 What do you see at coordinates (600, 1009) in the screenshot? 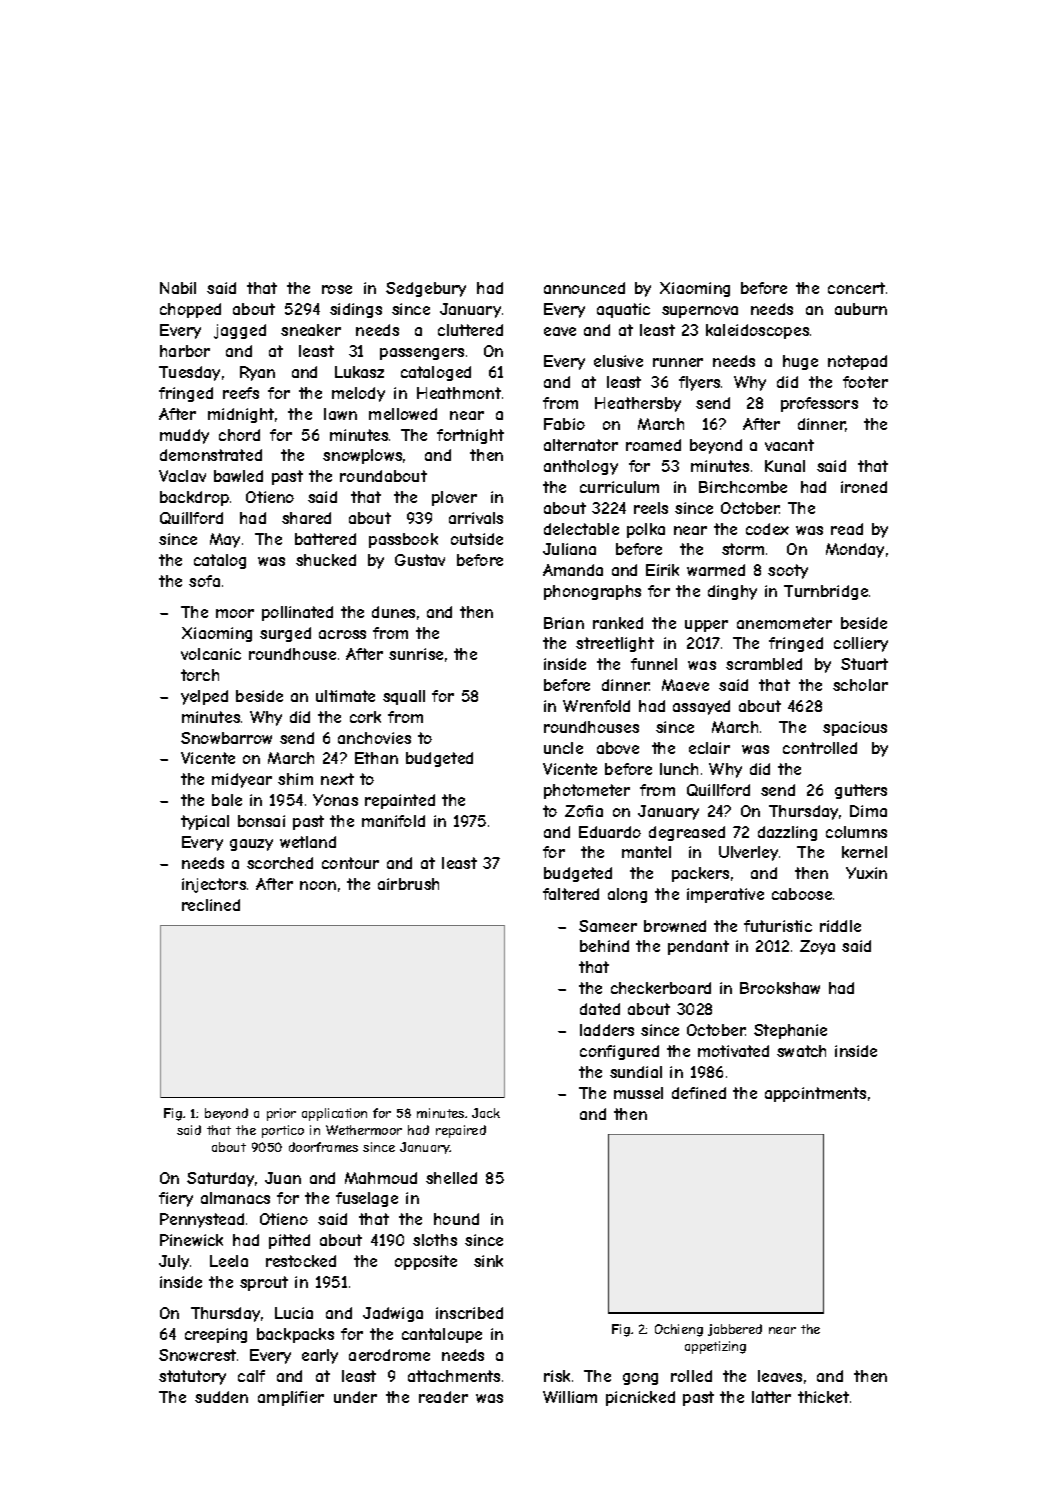
I see `dated` at bounding box center [600, 1009].
